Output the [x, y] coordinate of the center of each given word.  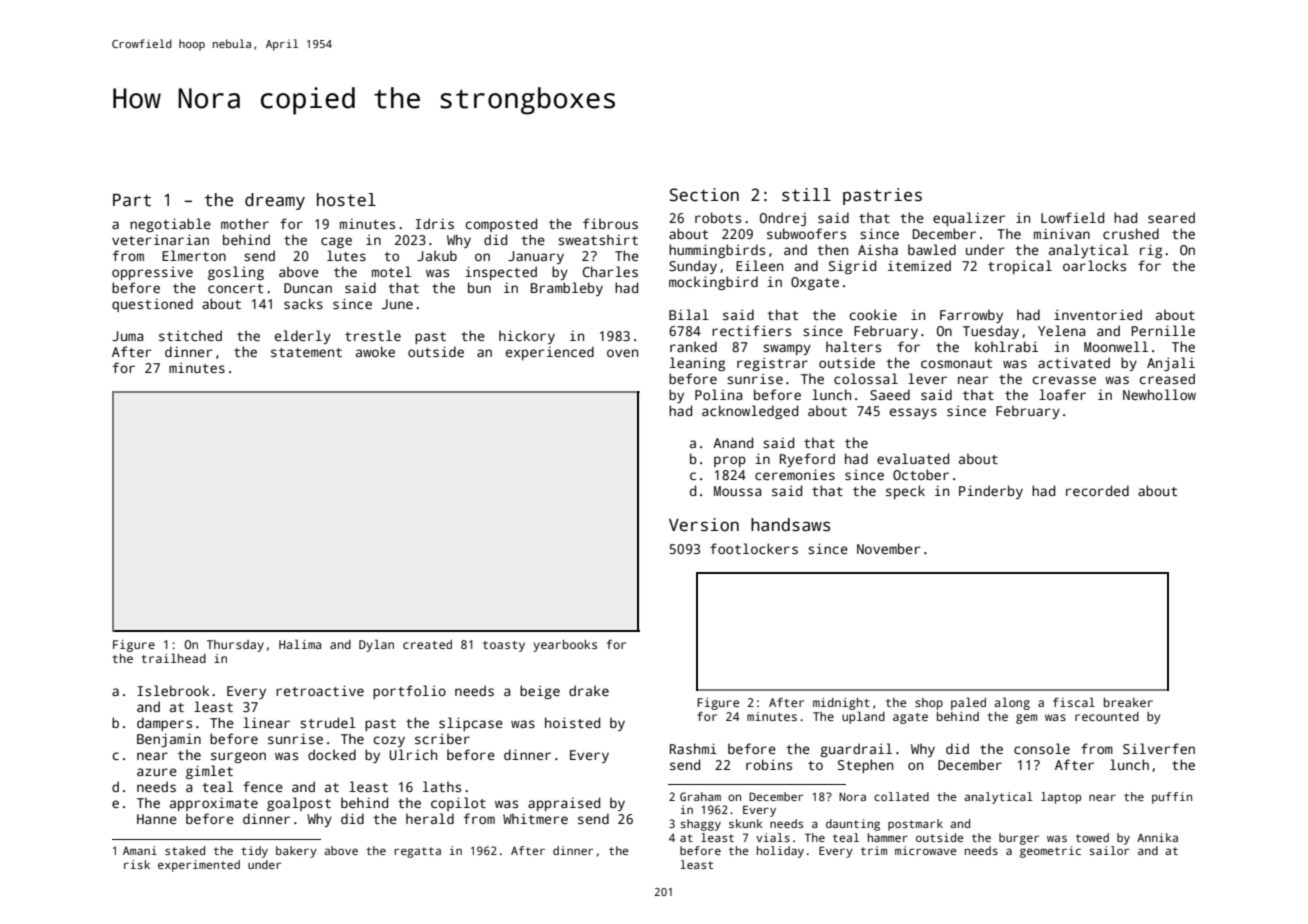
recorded [1097, 490]
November [889, 548]
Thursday [235, 646]
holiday [780, 852]
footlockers [754, 548]
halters [853, 346]
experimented [199, 866]
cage [336, 242]
